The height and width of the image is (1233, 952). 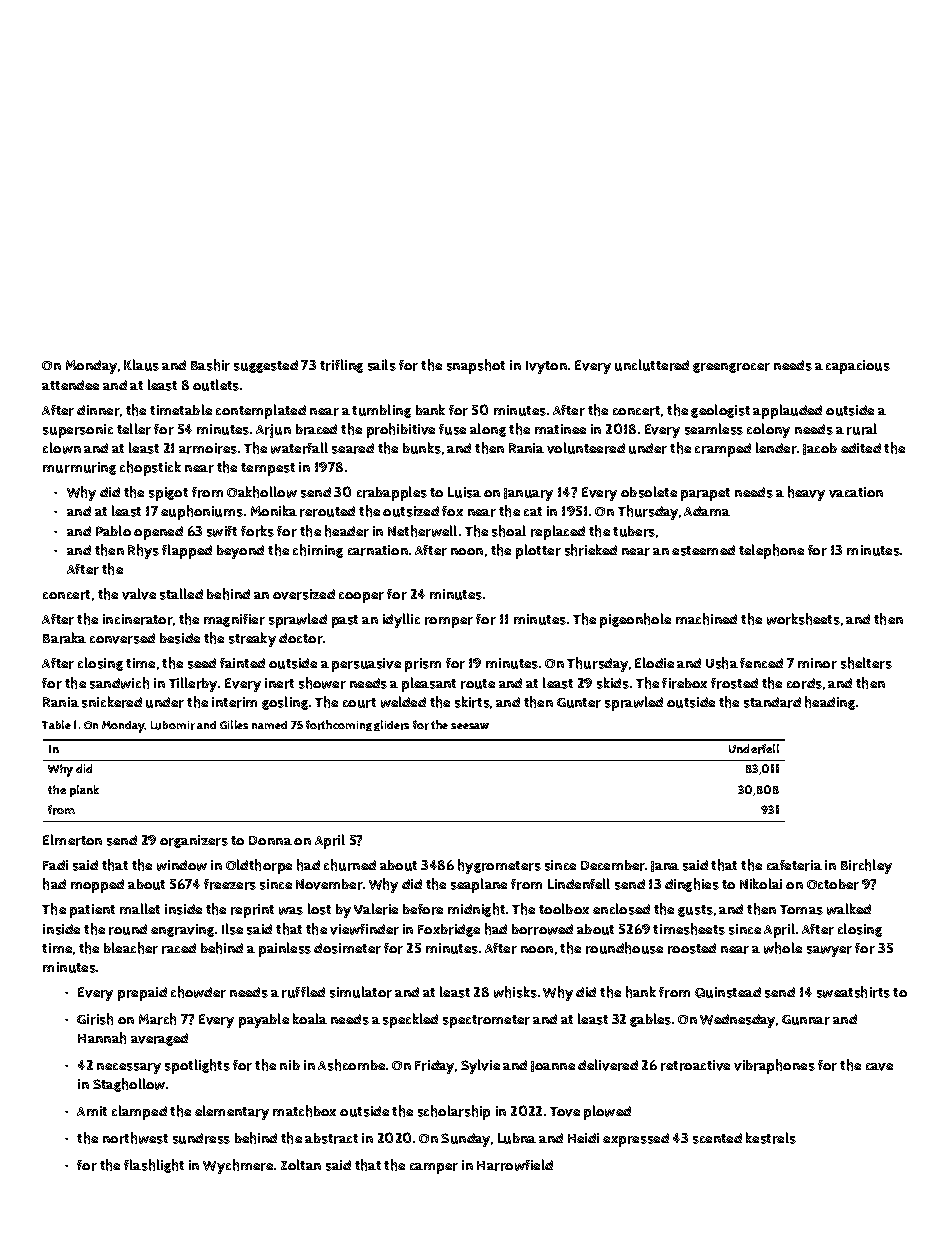 What do you see at coordinates (238, 1166) in the image?
I see `Wychmere` at bounding box center [238, 1166].
